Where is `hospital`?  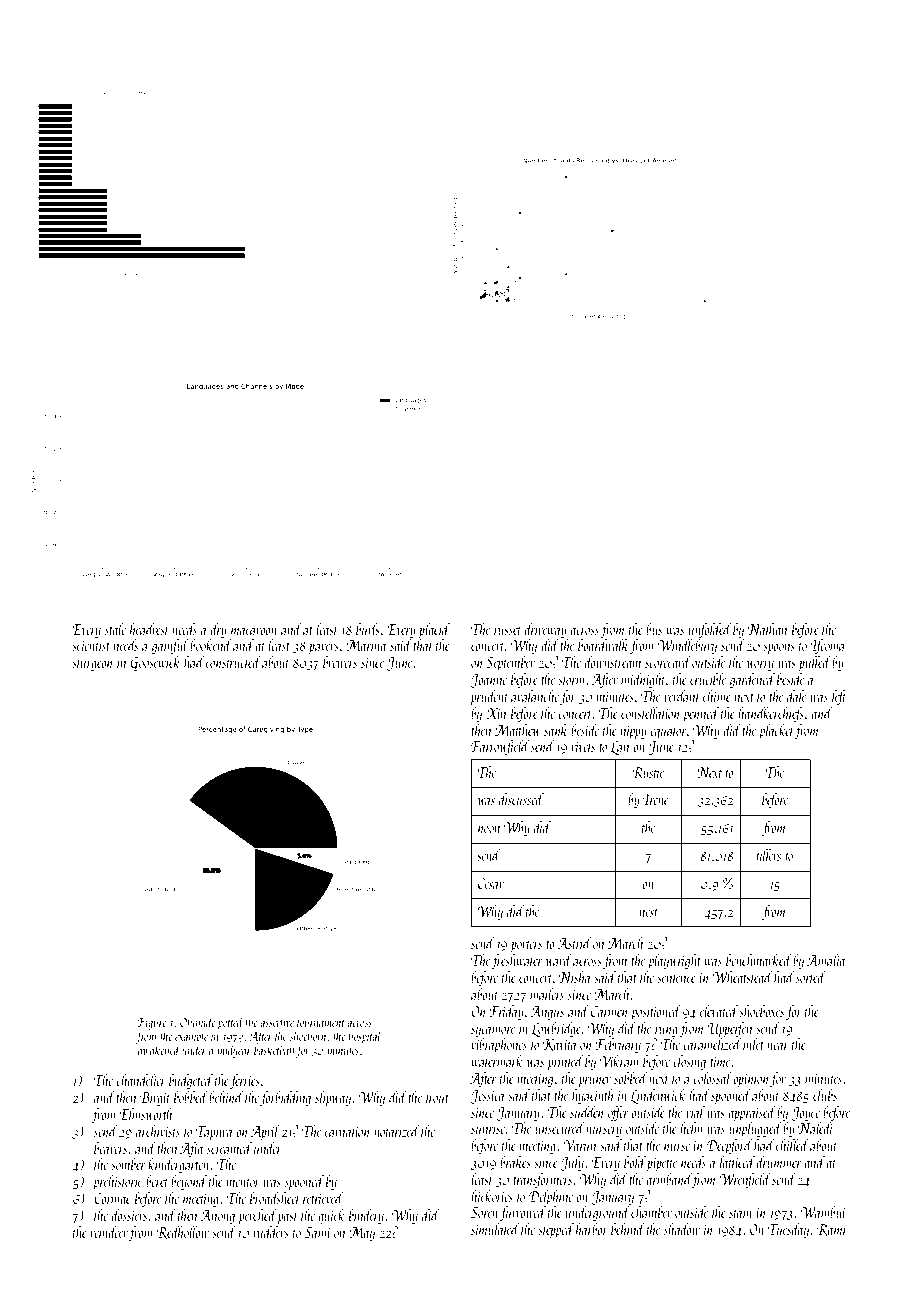
hospital is located at coordinates (365, 1037).
